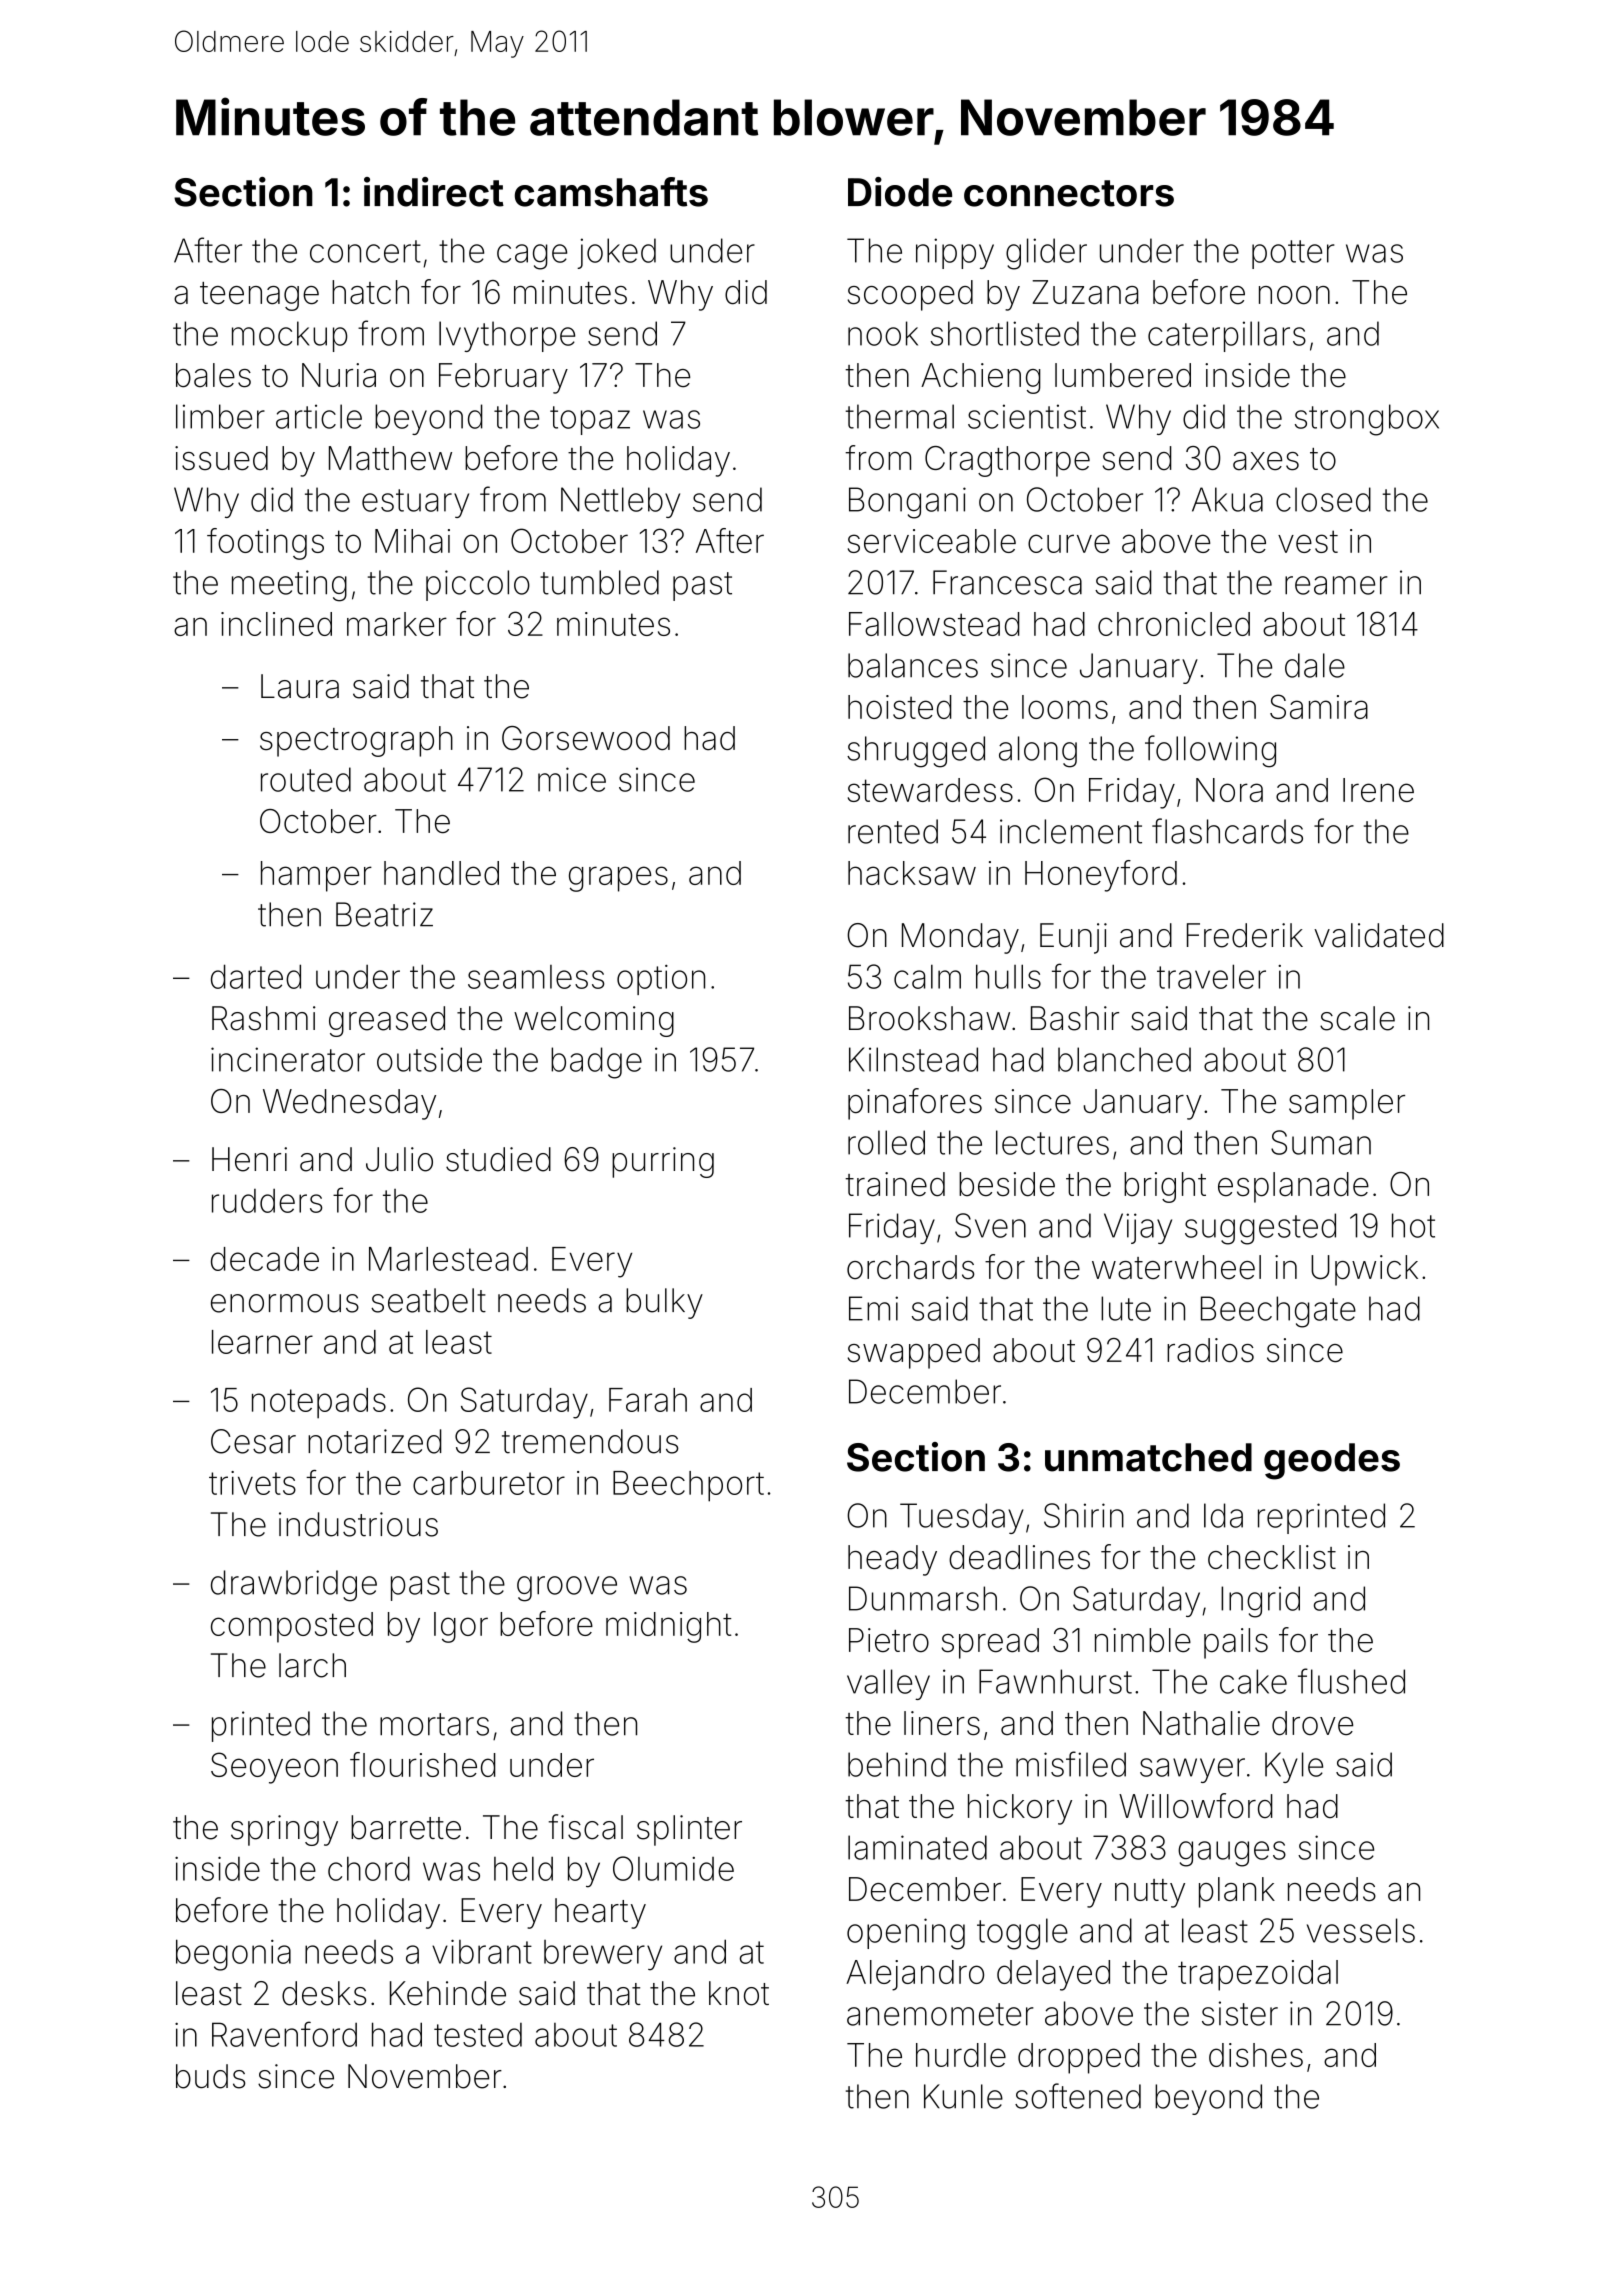 The width and height of the screenshot is (1620, 2292). I want to click on drawbridge, so click(294, 1586).
